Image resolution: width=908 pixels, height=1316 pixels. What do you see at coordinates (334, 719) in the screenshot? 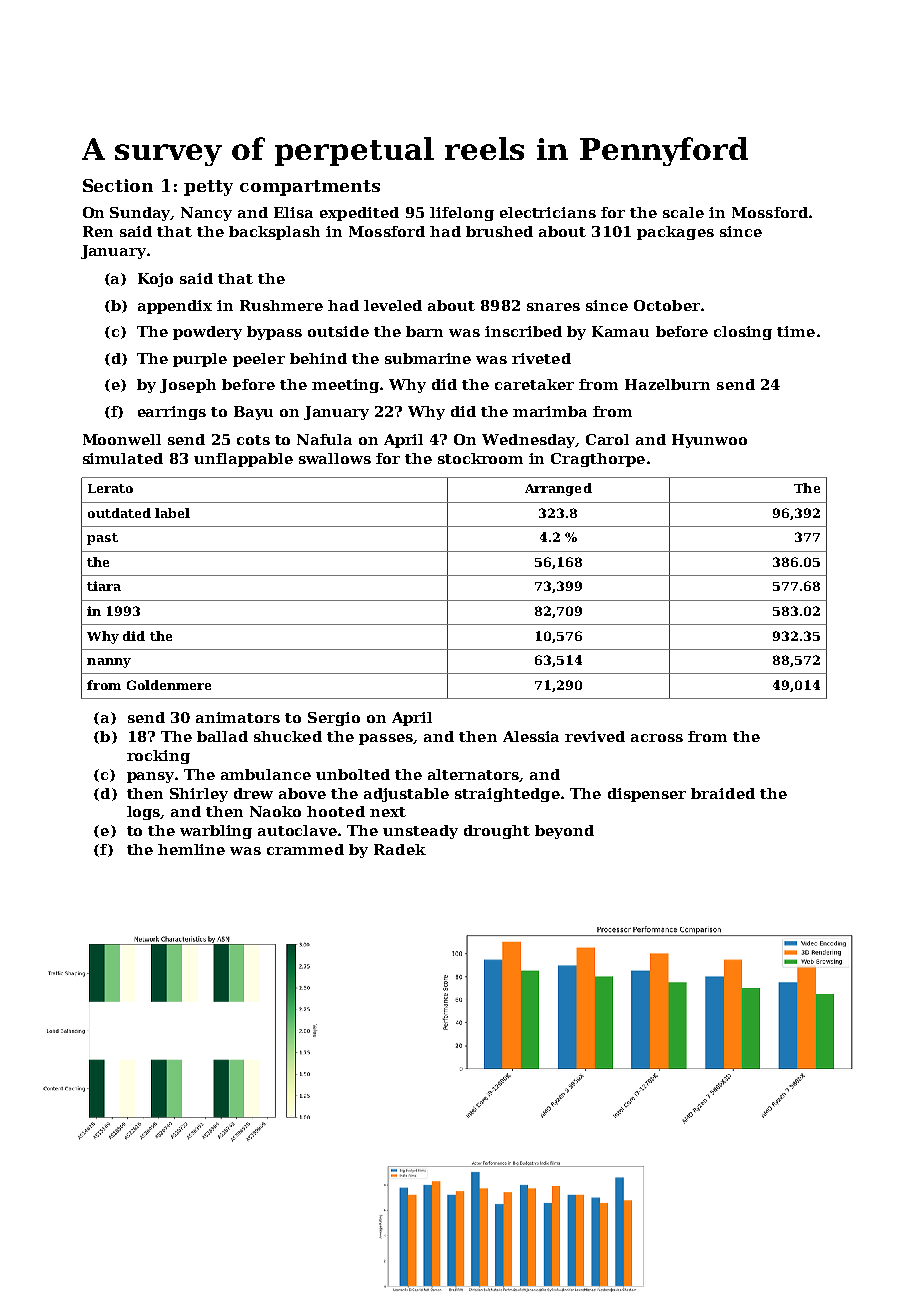
I see `Sergio` at bounding box center [334, 719].
